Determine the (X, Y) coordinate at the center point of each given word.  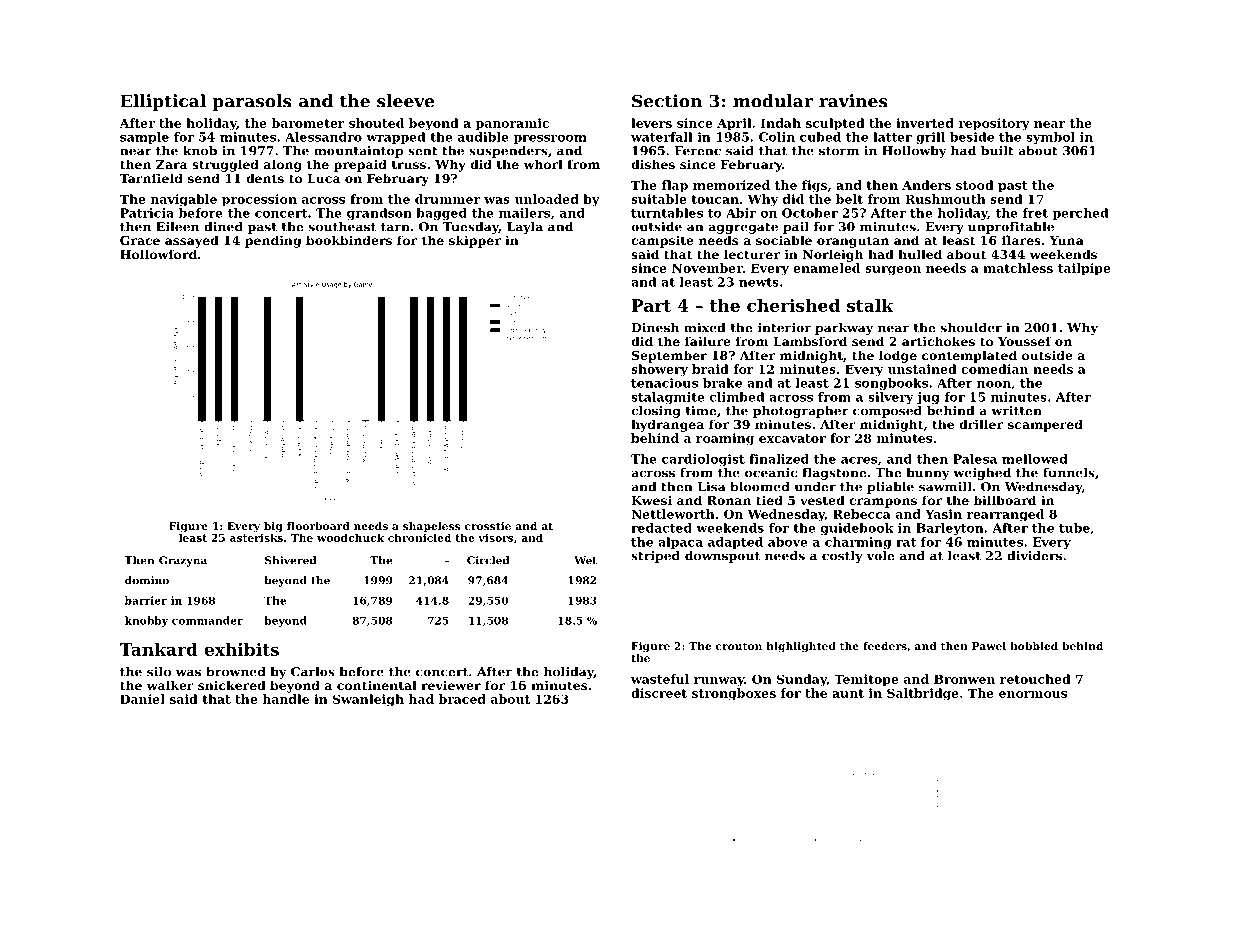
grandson (379, 214)
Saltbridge (923, 694)
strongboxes (734, 694)
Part (651, 305)
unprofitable (1011, 228)
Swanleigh (368, 700)
